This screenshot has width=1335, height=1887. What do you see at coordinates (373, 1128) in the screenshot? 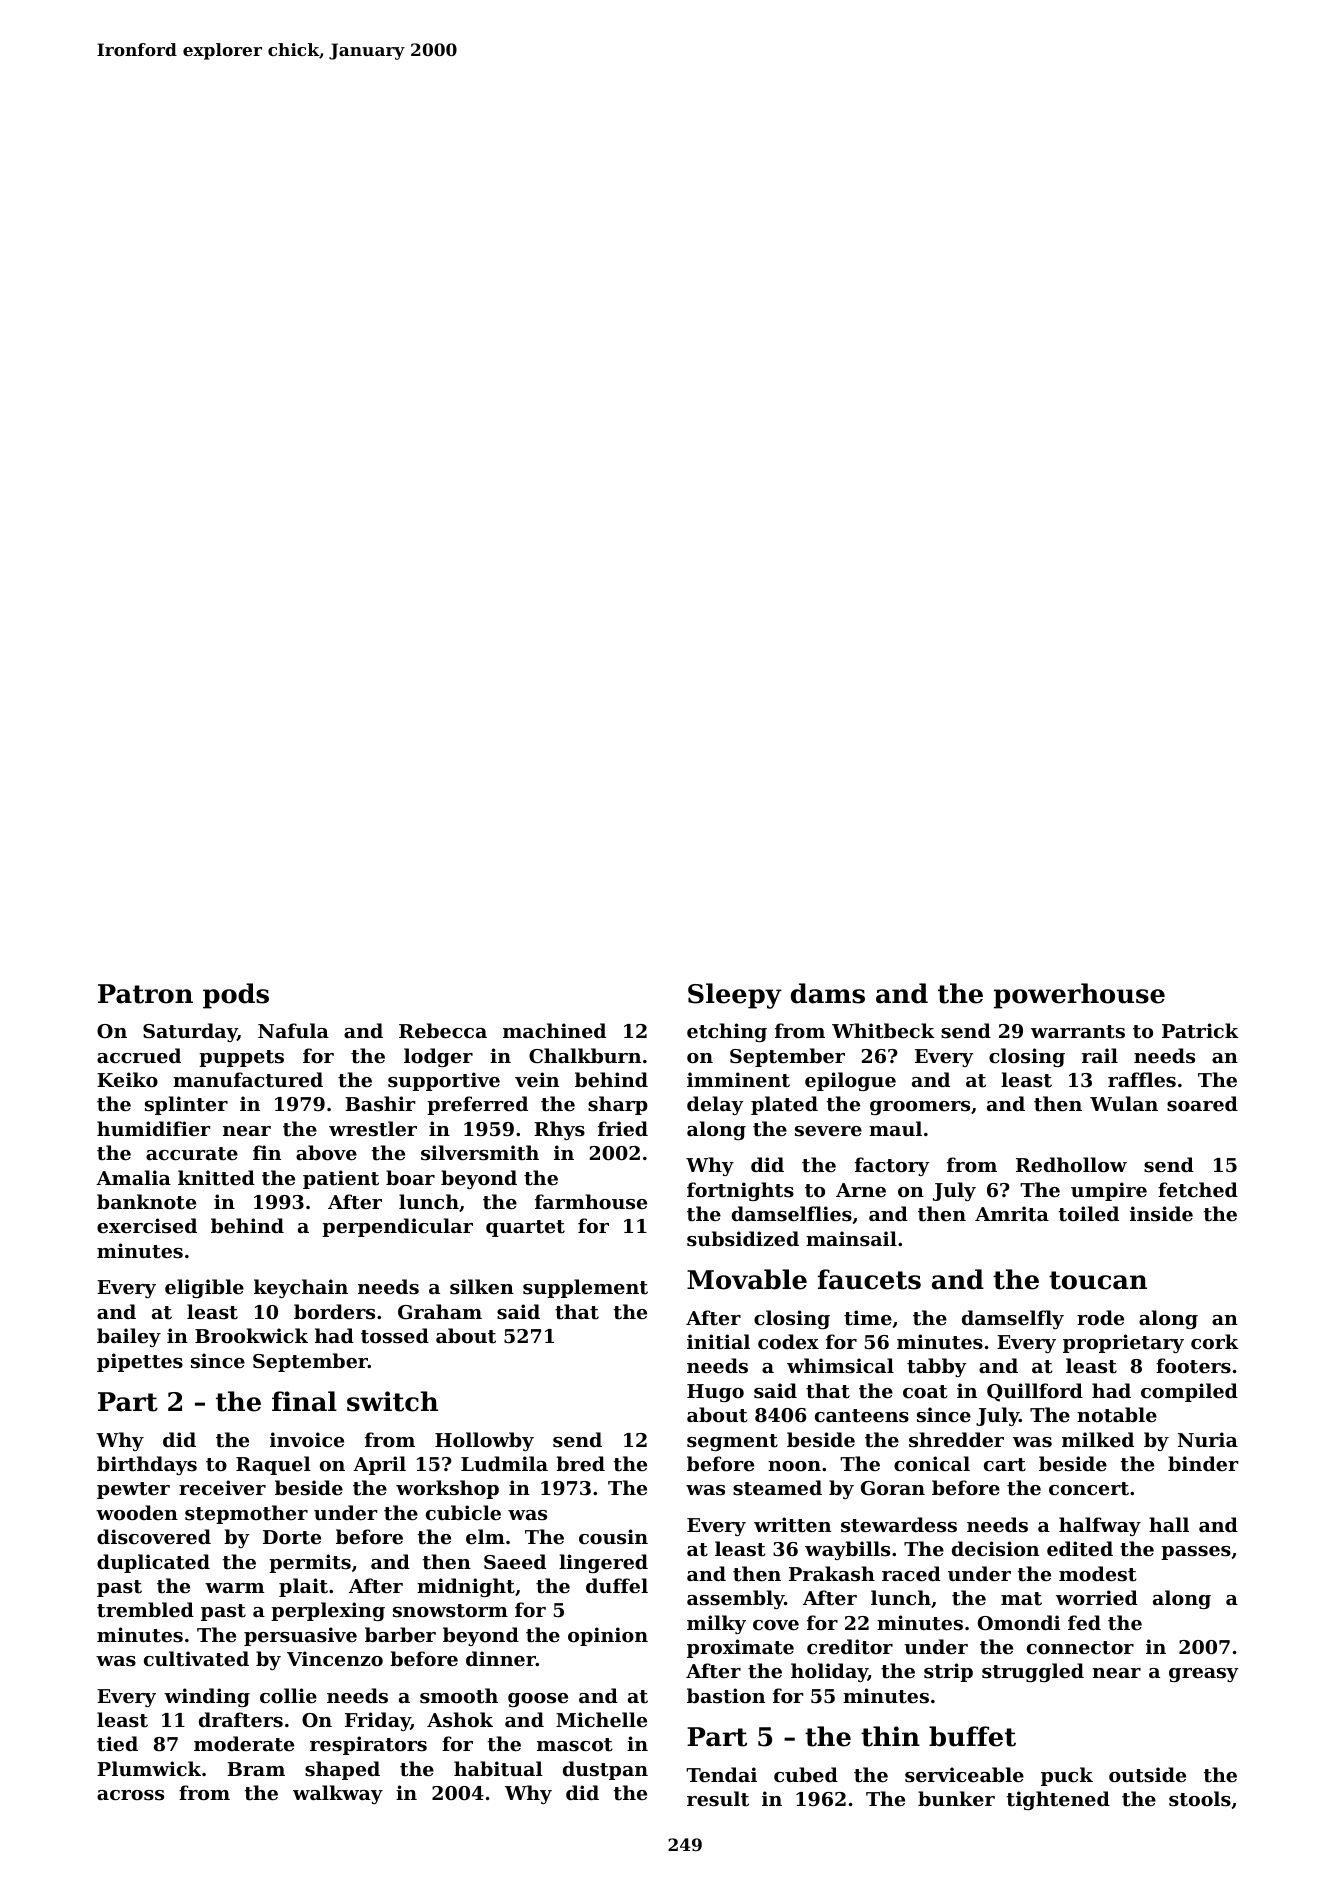
I see `wrestler` at bounding box center [373, 1128].
